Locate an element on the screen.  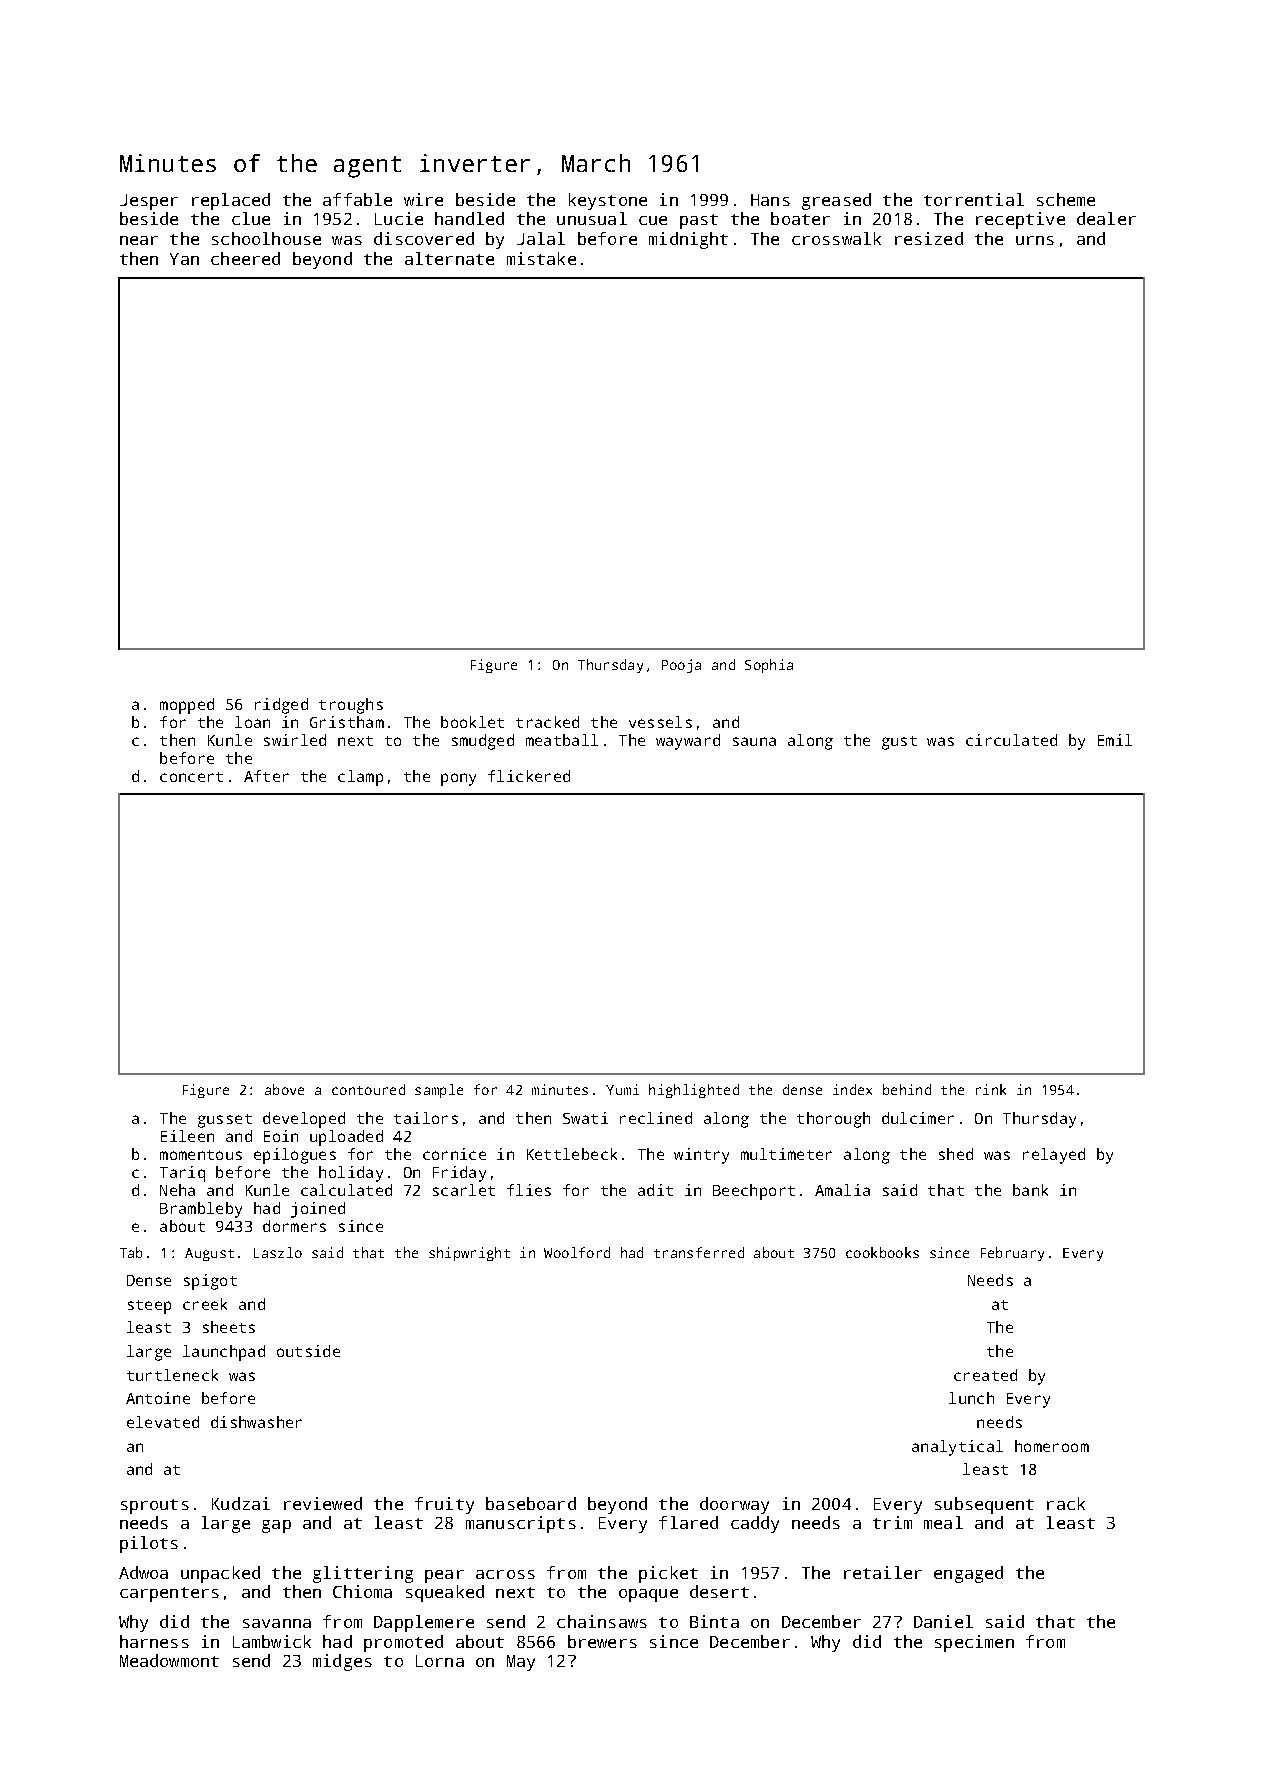
greased is located at coordinates (836, 201).
